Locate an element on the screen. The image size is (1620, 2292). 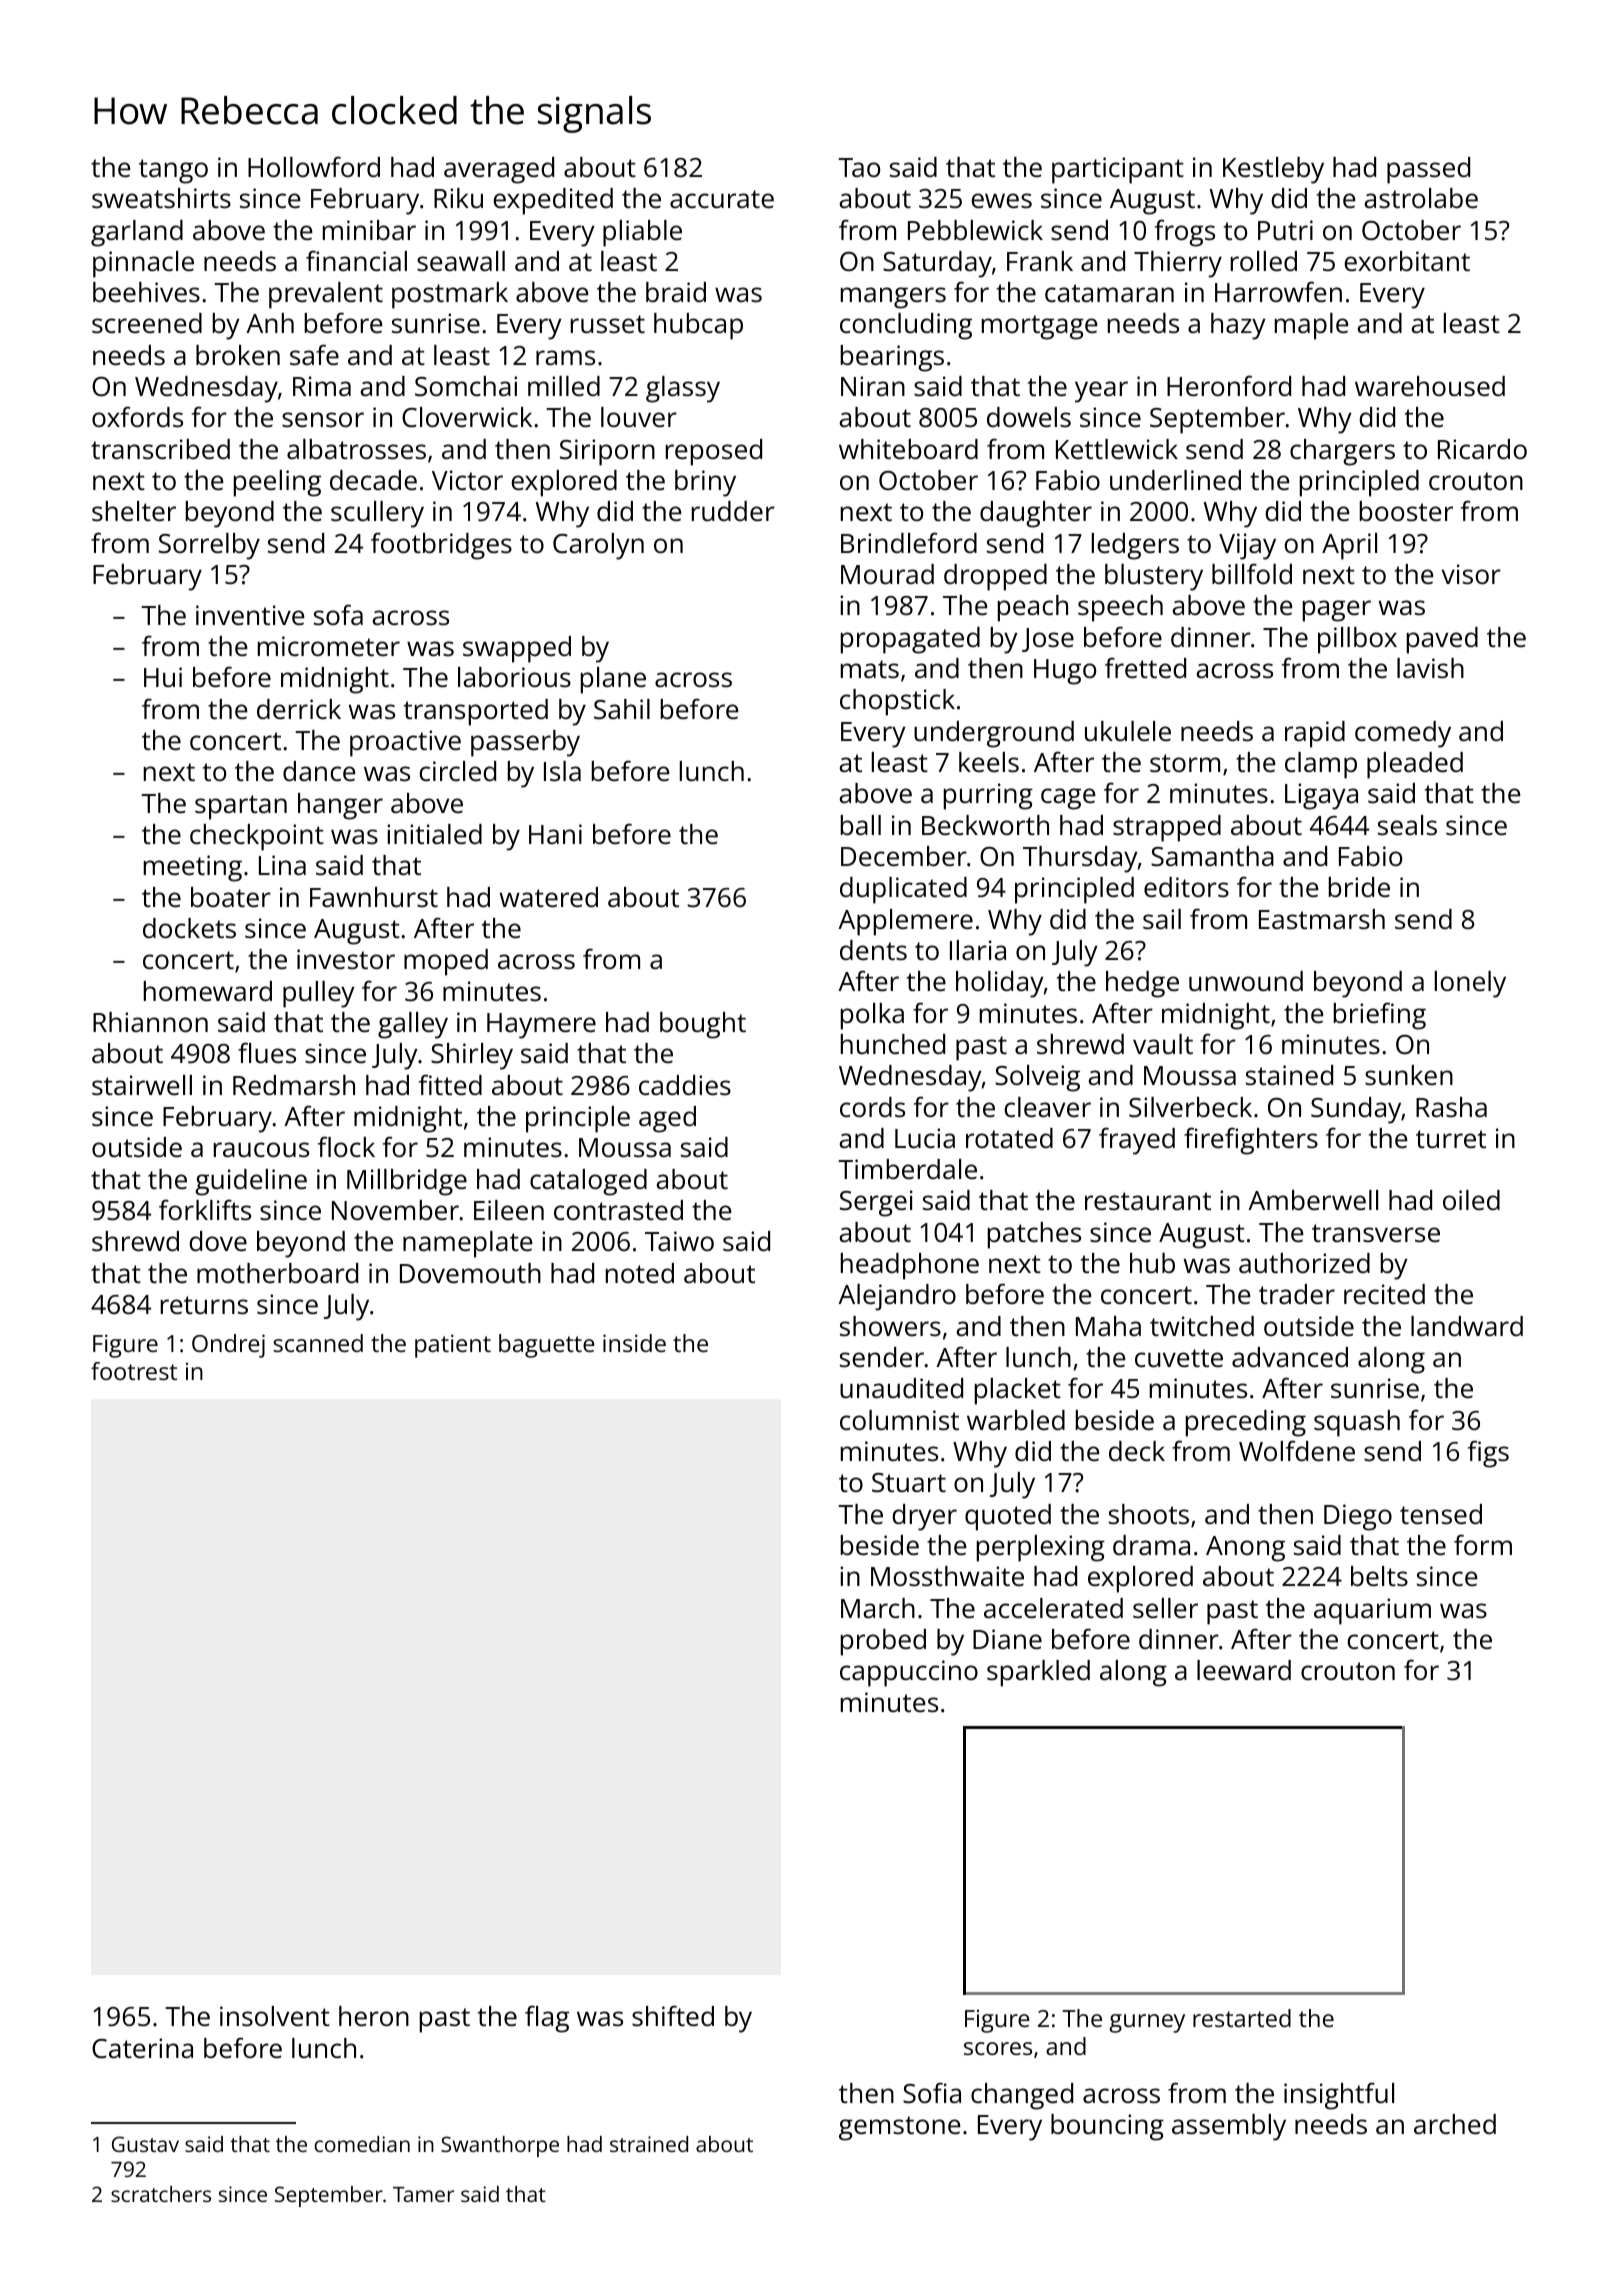
footrest is located at coordinates (134, 1371).
